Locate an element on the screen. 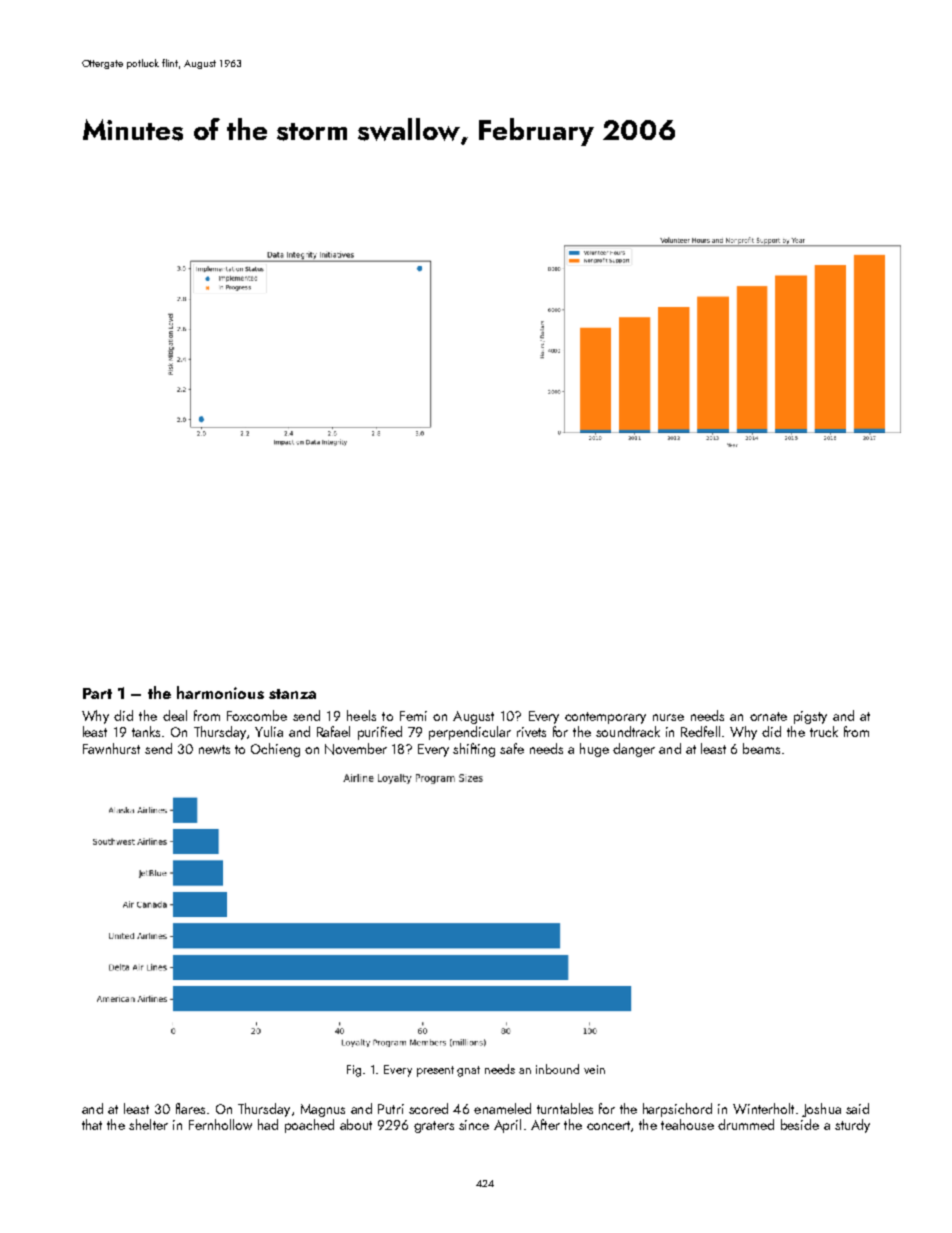 This screenshot has width=952, height=1233. vein is located at coordinates (594, 1069).
